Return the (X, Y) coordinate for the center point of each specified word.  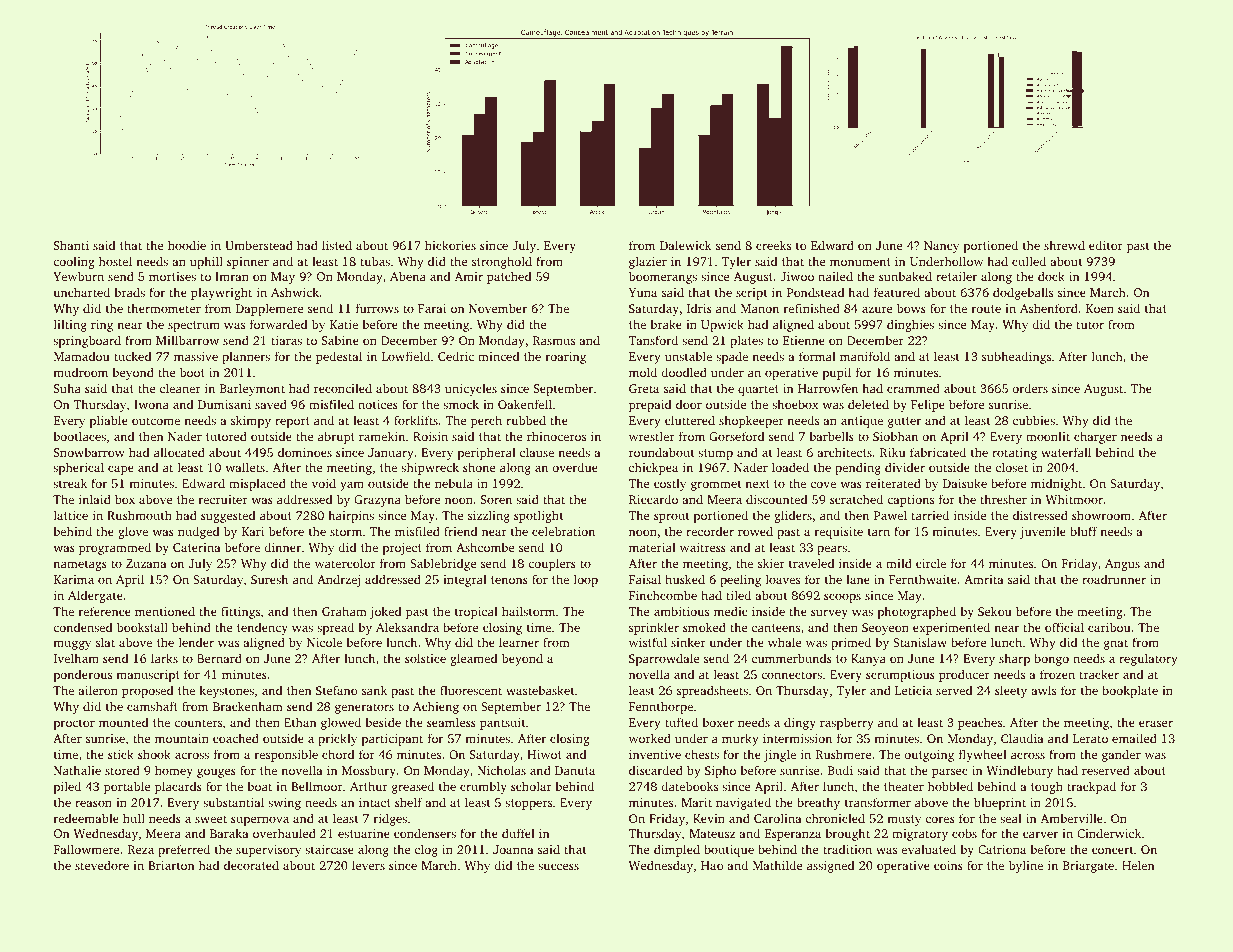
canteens (776, 628)
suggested (228, 516)
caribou (1109, 627)
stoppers (528, 804)
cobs (964, 833)
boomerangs (663, 277)
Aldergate (95, 596)
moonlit (1048, 436)
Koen (1100, 308)
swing (284, 804)
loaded (790, 467)
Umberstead (259, 245)
